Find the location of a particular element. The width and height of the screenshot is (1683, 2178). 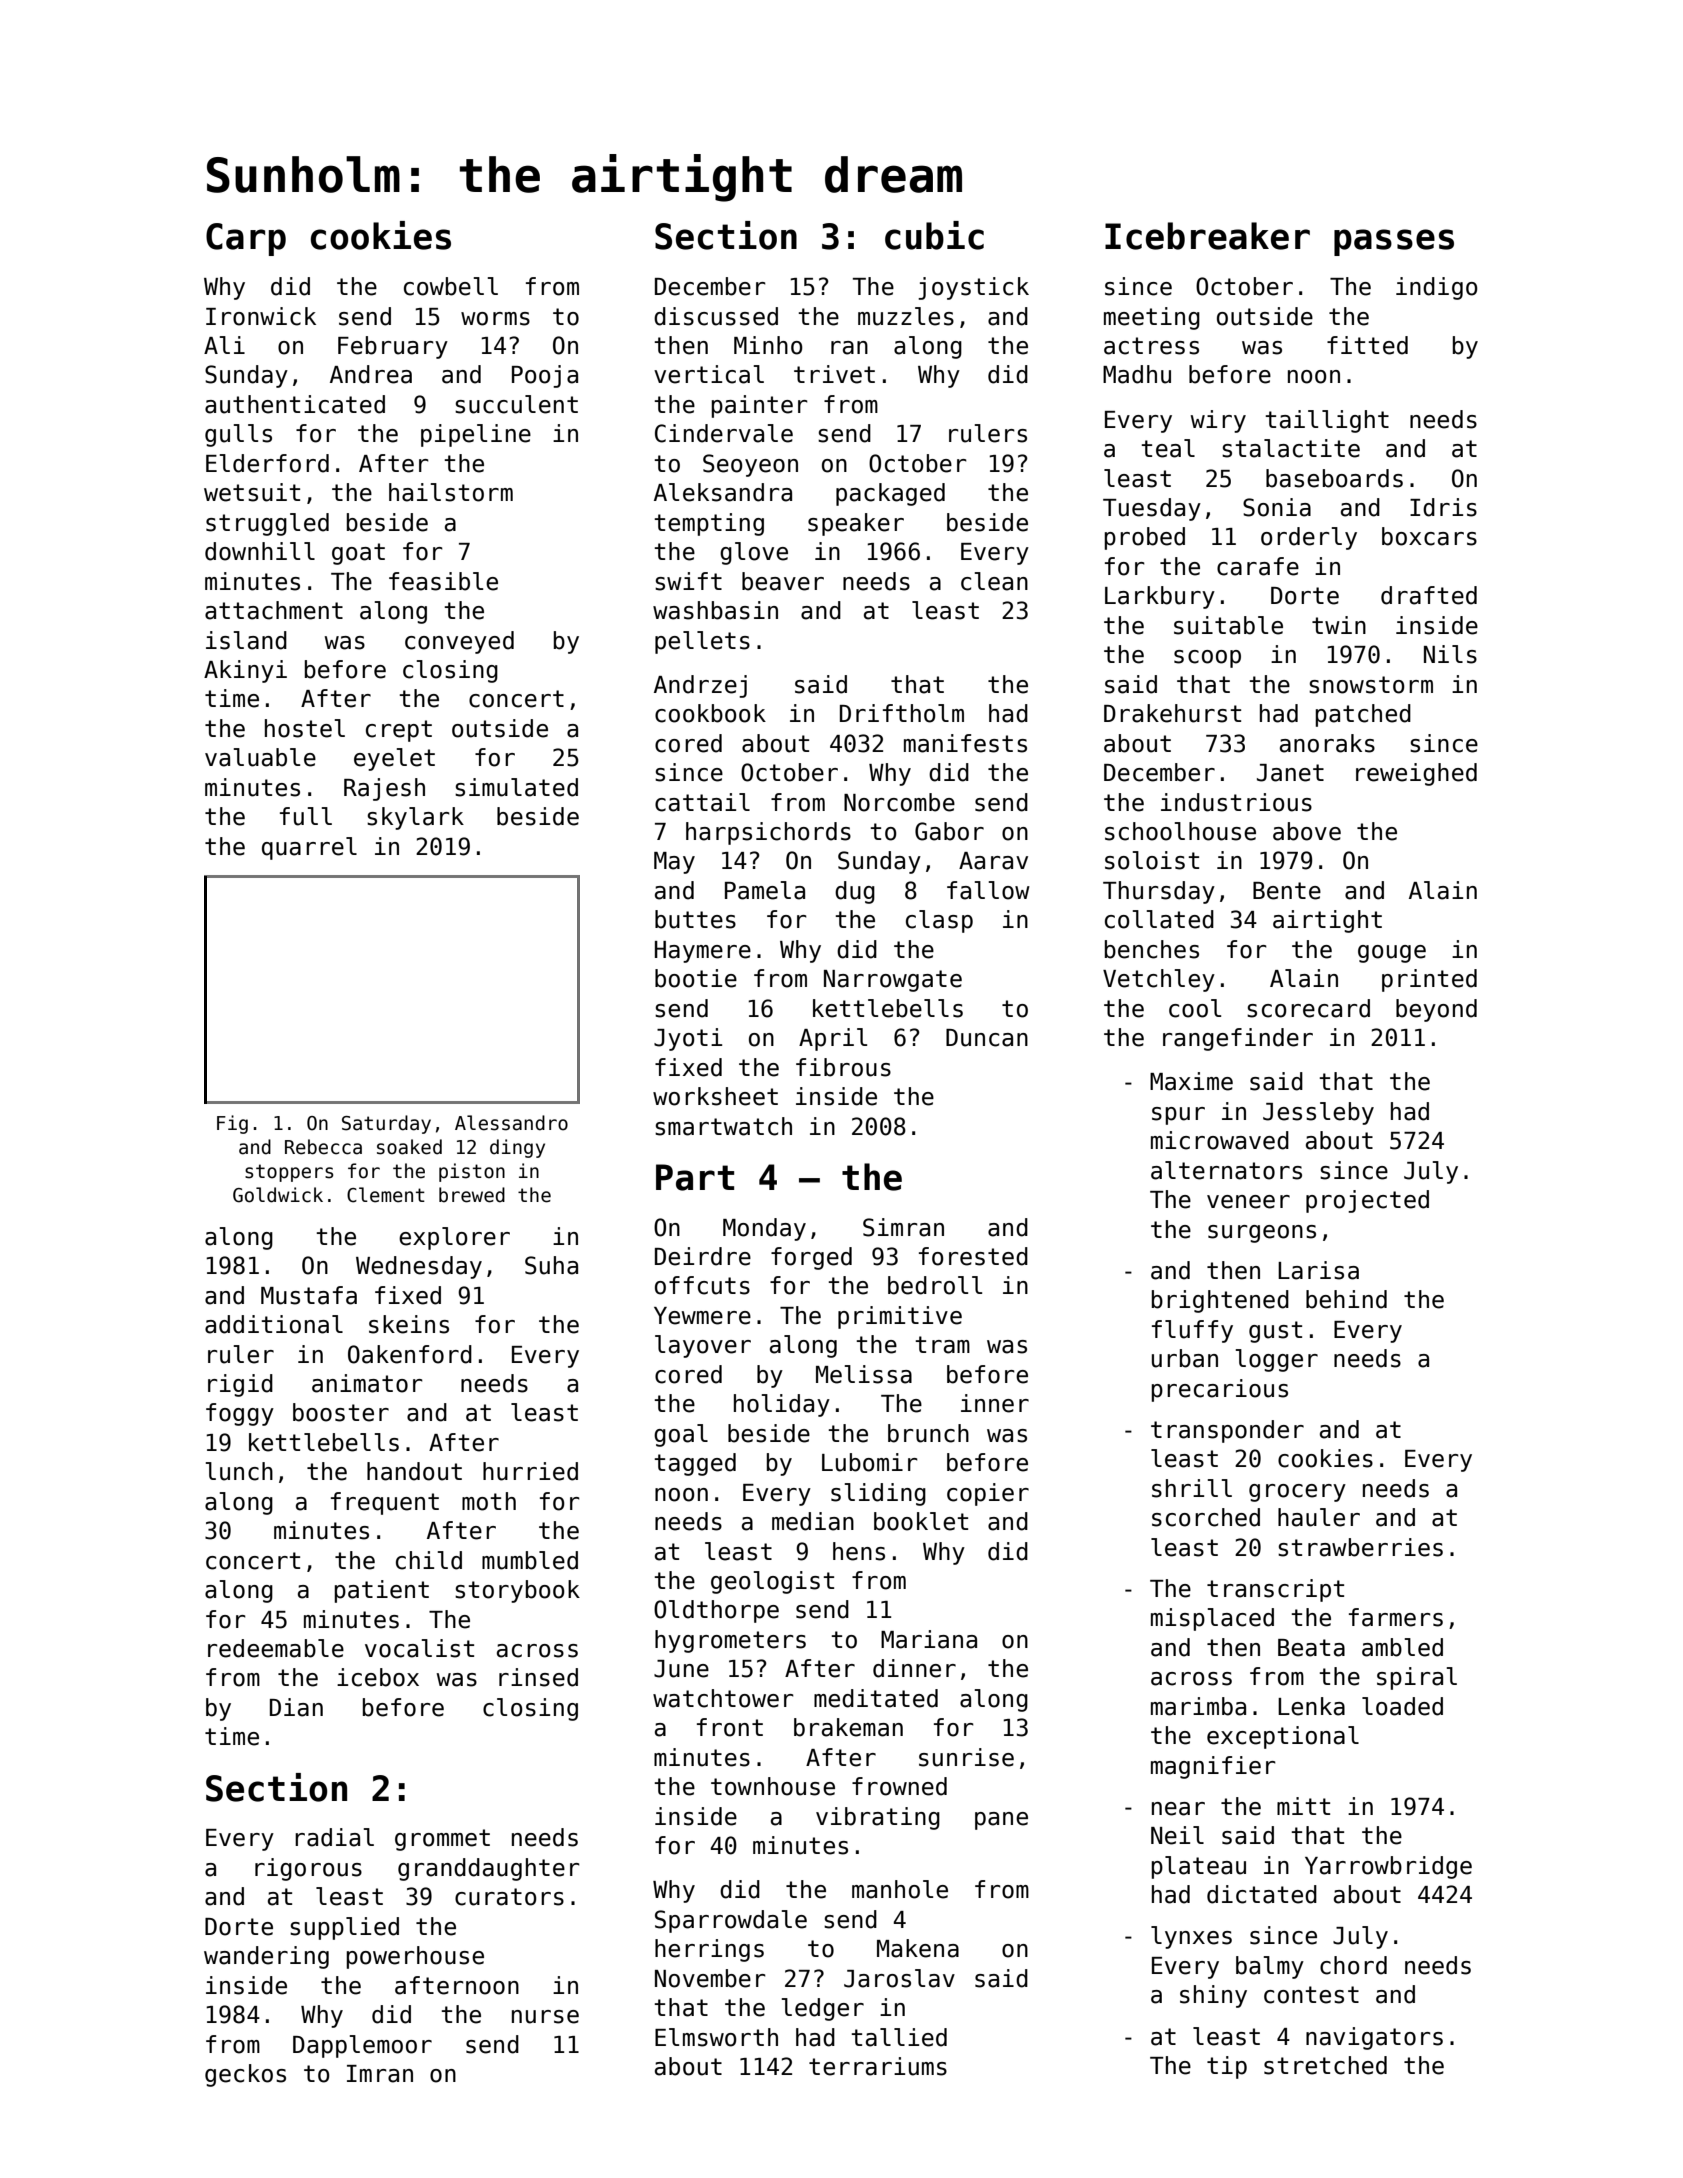

May is located at coordinates (674, 863).
